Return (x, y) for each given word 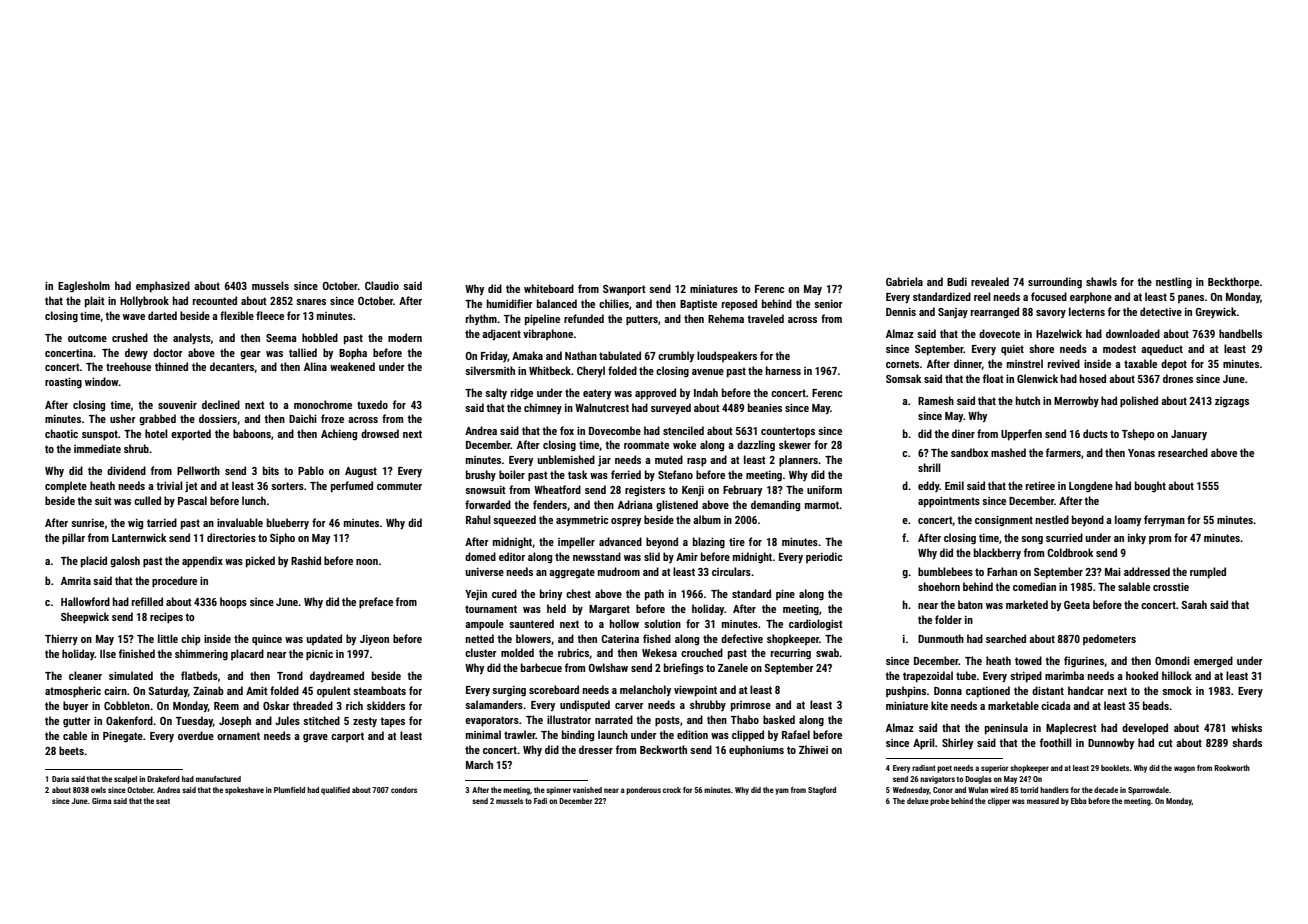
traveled (765, 318)
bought (1150, 487)
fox (567, 430)
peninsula (1006, 729)
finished (137, 653)
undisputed (585, 705)
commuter (399, 486)
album (707, 519)
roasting (63, 383)
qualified (335, 791)
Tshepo (1138, 435)
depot (1174, 365)
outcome (87, 338)
